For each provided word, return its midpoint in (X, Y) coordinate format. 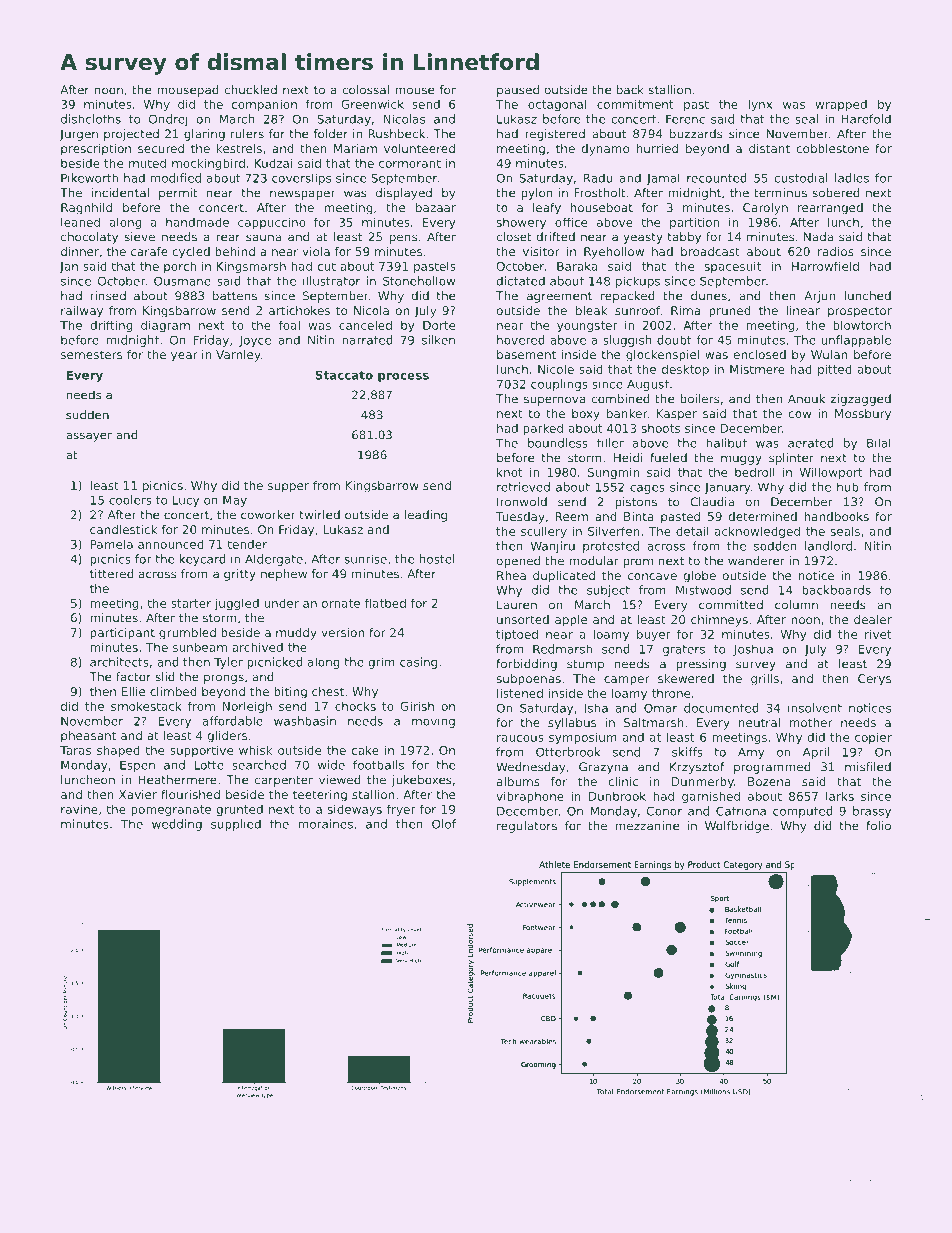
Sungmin (614, 473)
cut (326, 266)
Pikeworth (89, 178)
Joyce (255, 341)
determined (762, 516)
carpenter (284, 781)
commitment (635, 104)
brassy (872, 812)
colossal (365, 90)
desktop (685, 370)
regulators (527, 827)
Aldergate (274, 560)
